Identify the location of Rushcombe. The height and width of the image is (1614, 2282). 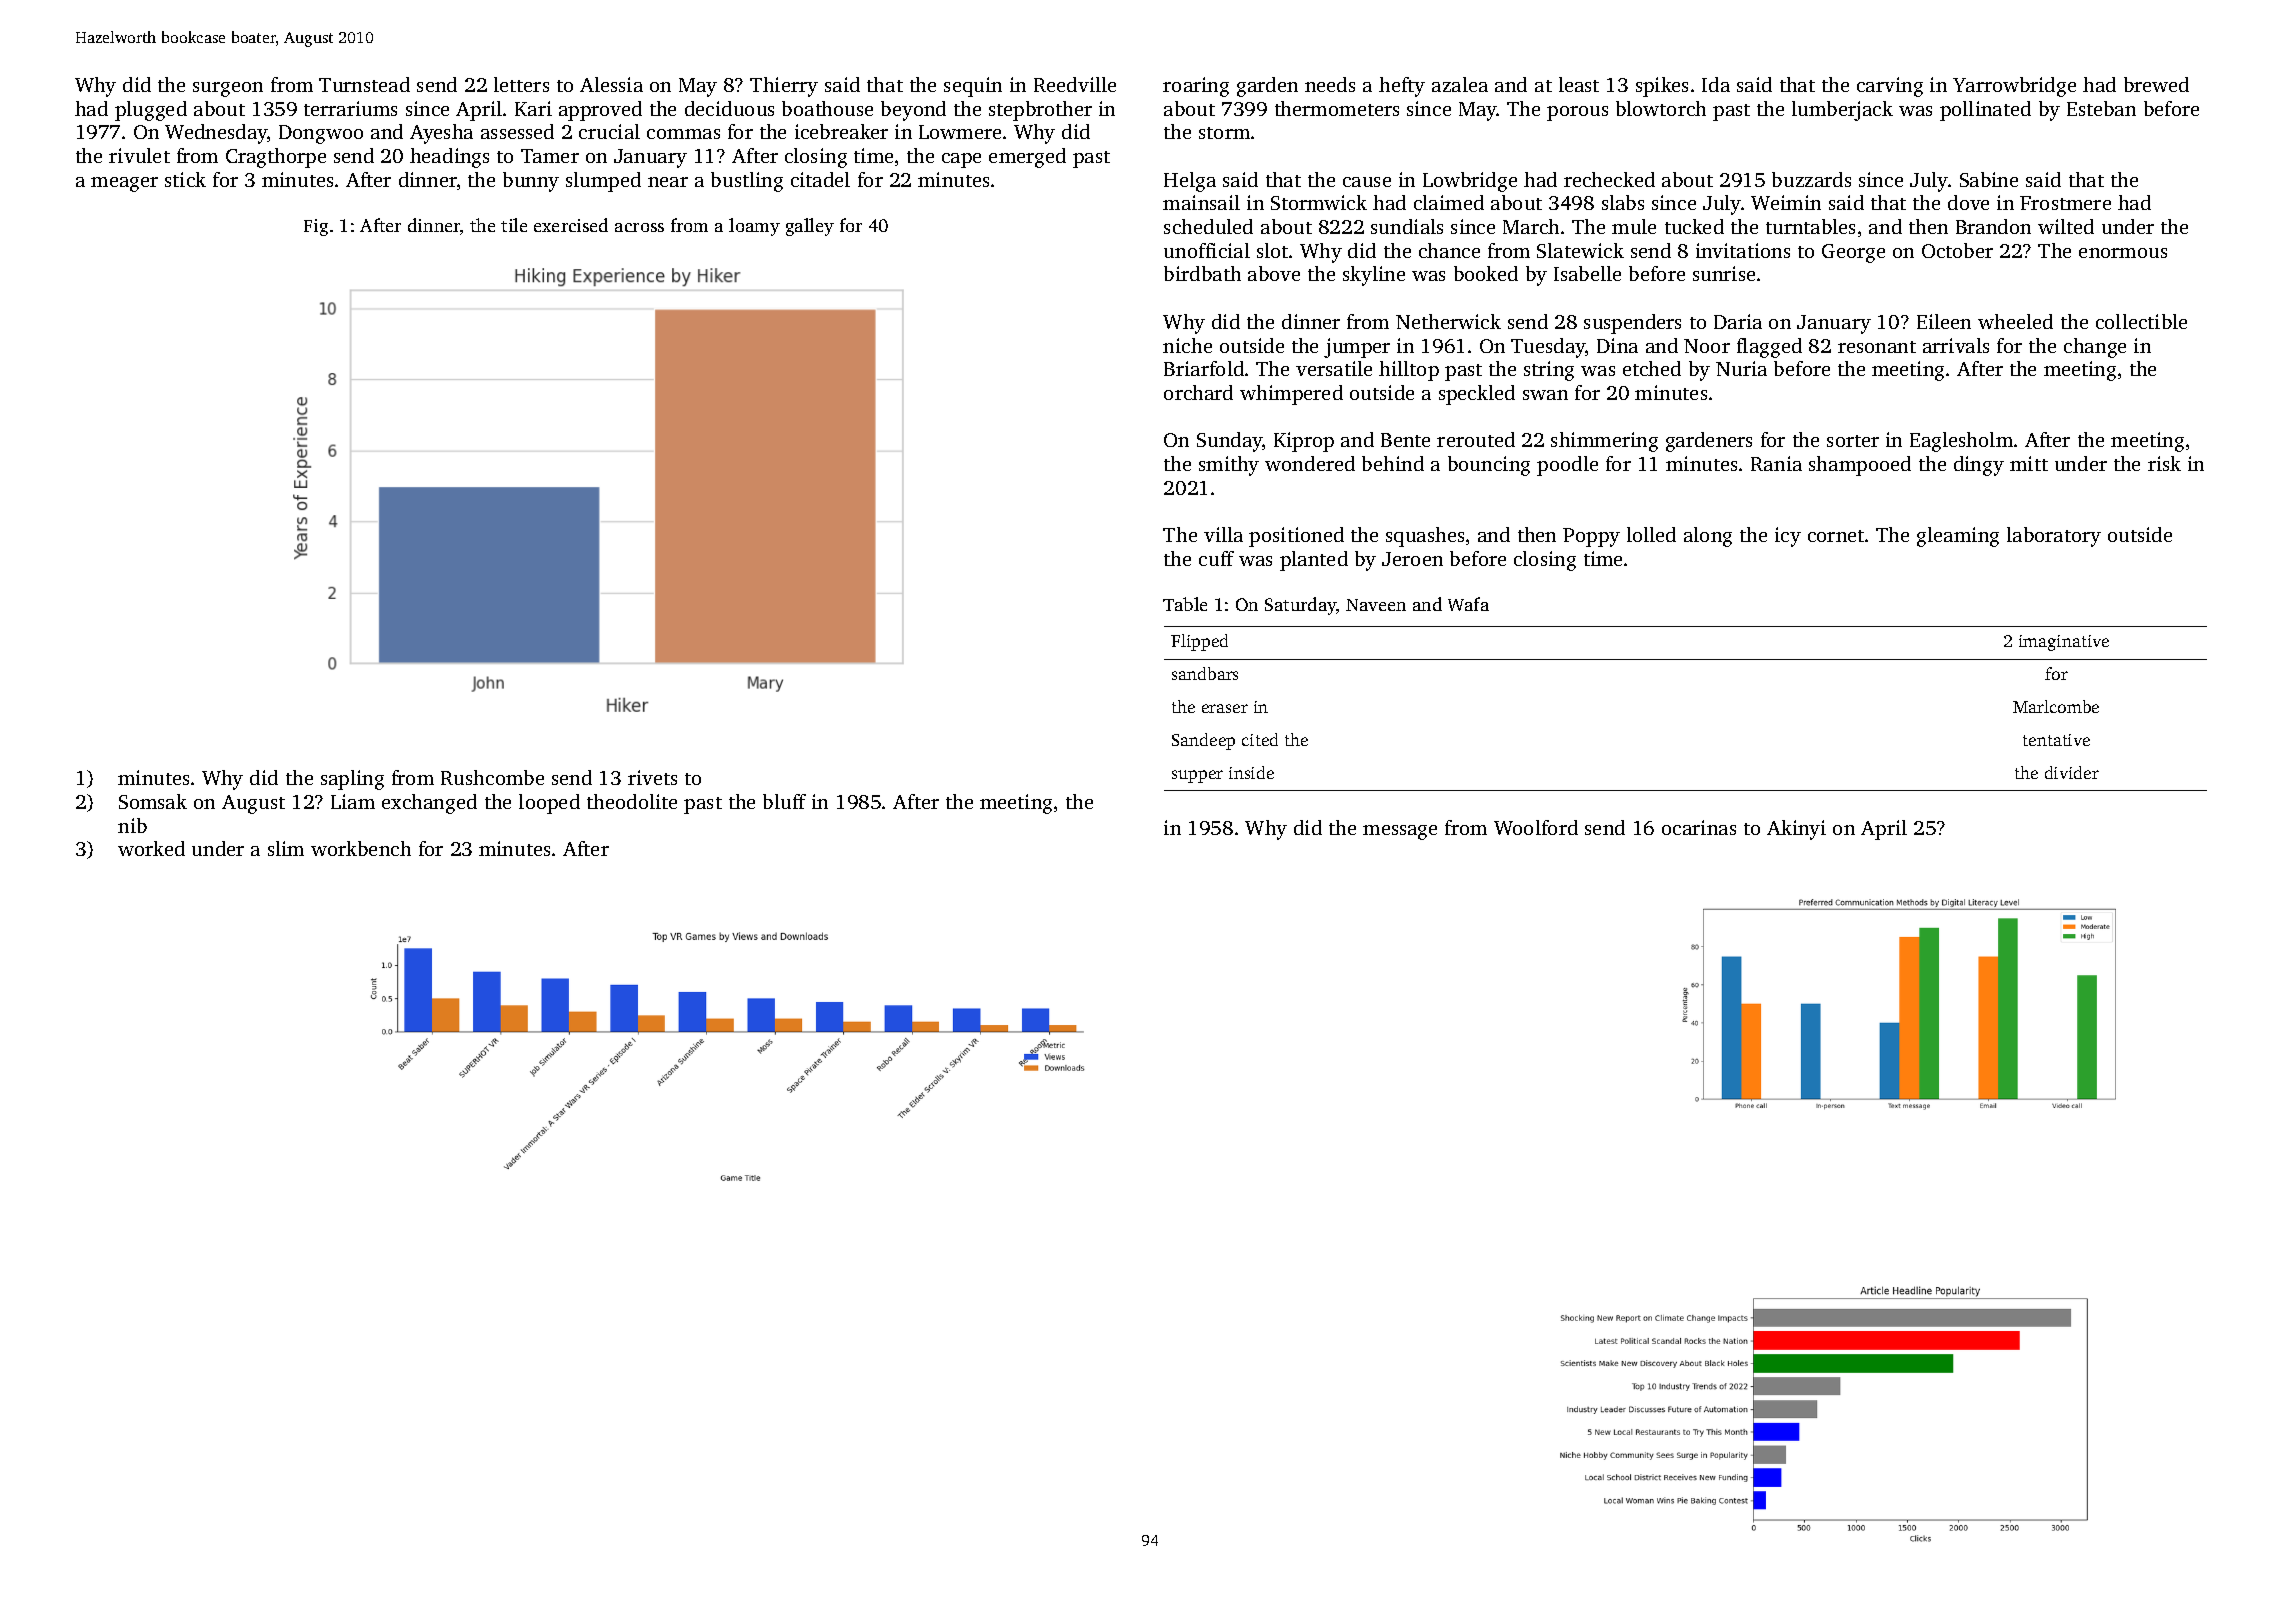
(492, 777).
